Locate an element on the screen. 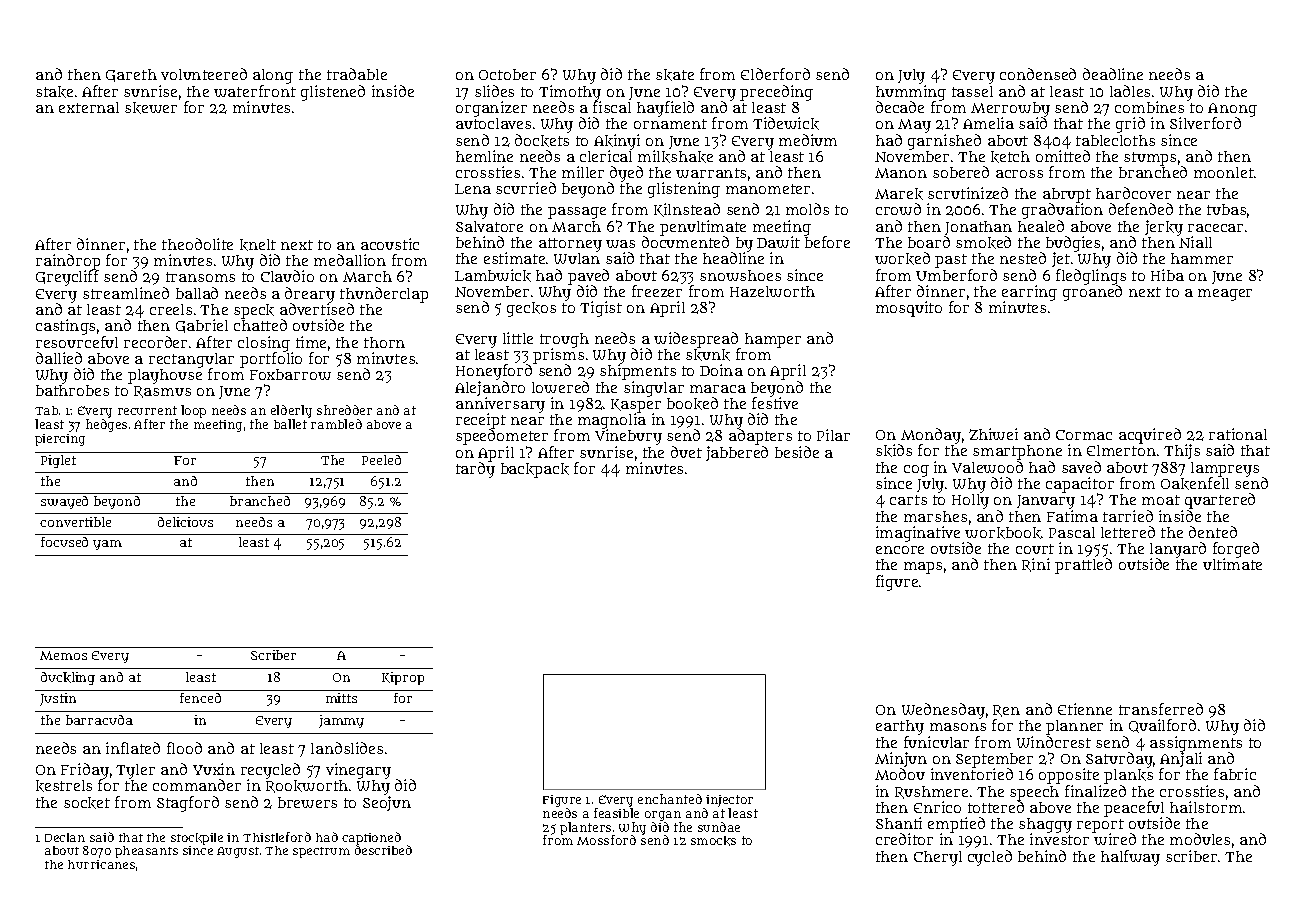 Image resolution: width=1308 pixels, height=924 pixels. Declan is located at coordinates (65, 837).
